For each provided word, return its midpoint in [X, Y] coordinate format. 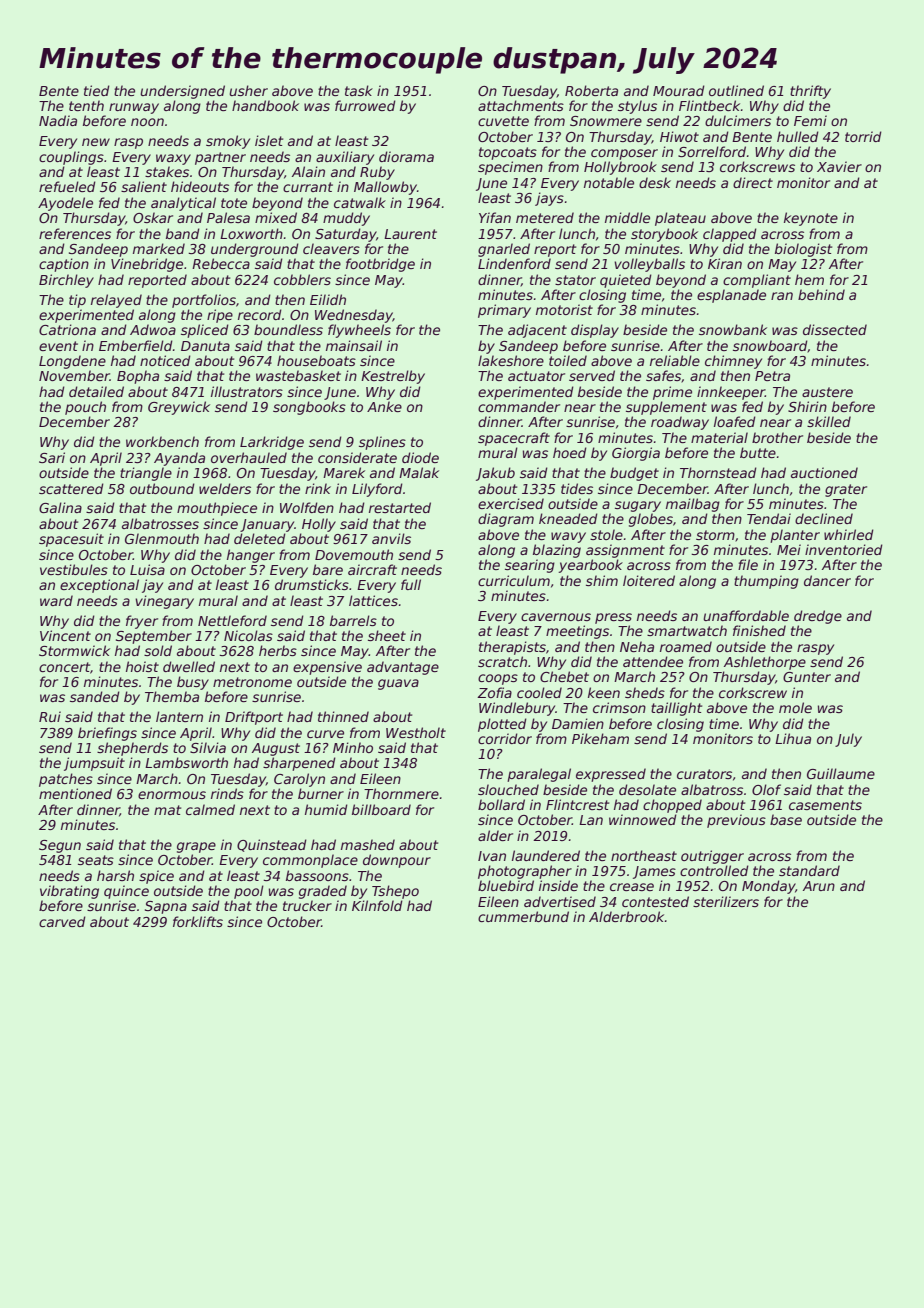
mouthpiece [217, 509]
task [359, 90]
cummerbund [523, 916]
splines [382, 443]
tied [97, 90]
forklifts [198, 921]
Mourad [679, 90]
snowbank [733, 329]
